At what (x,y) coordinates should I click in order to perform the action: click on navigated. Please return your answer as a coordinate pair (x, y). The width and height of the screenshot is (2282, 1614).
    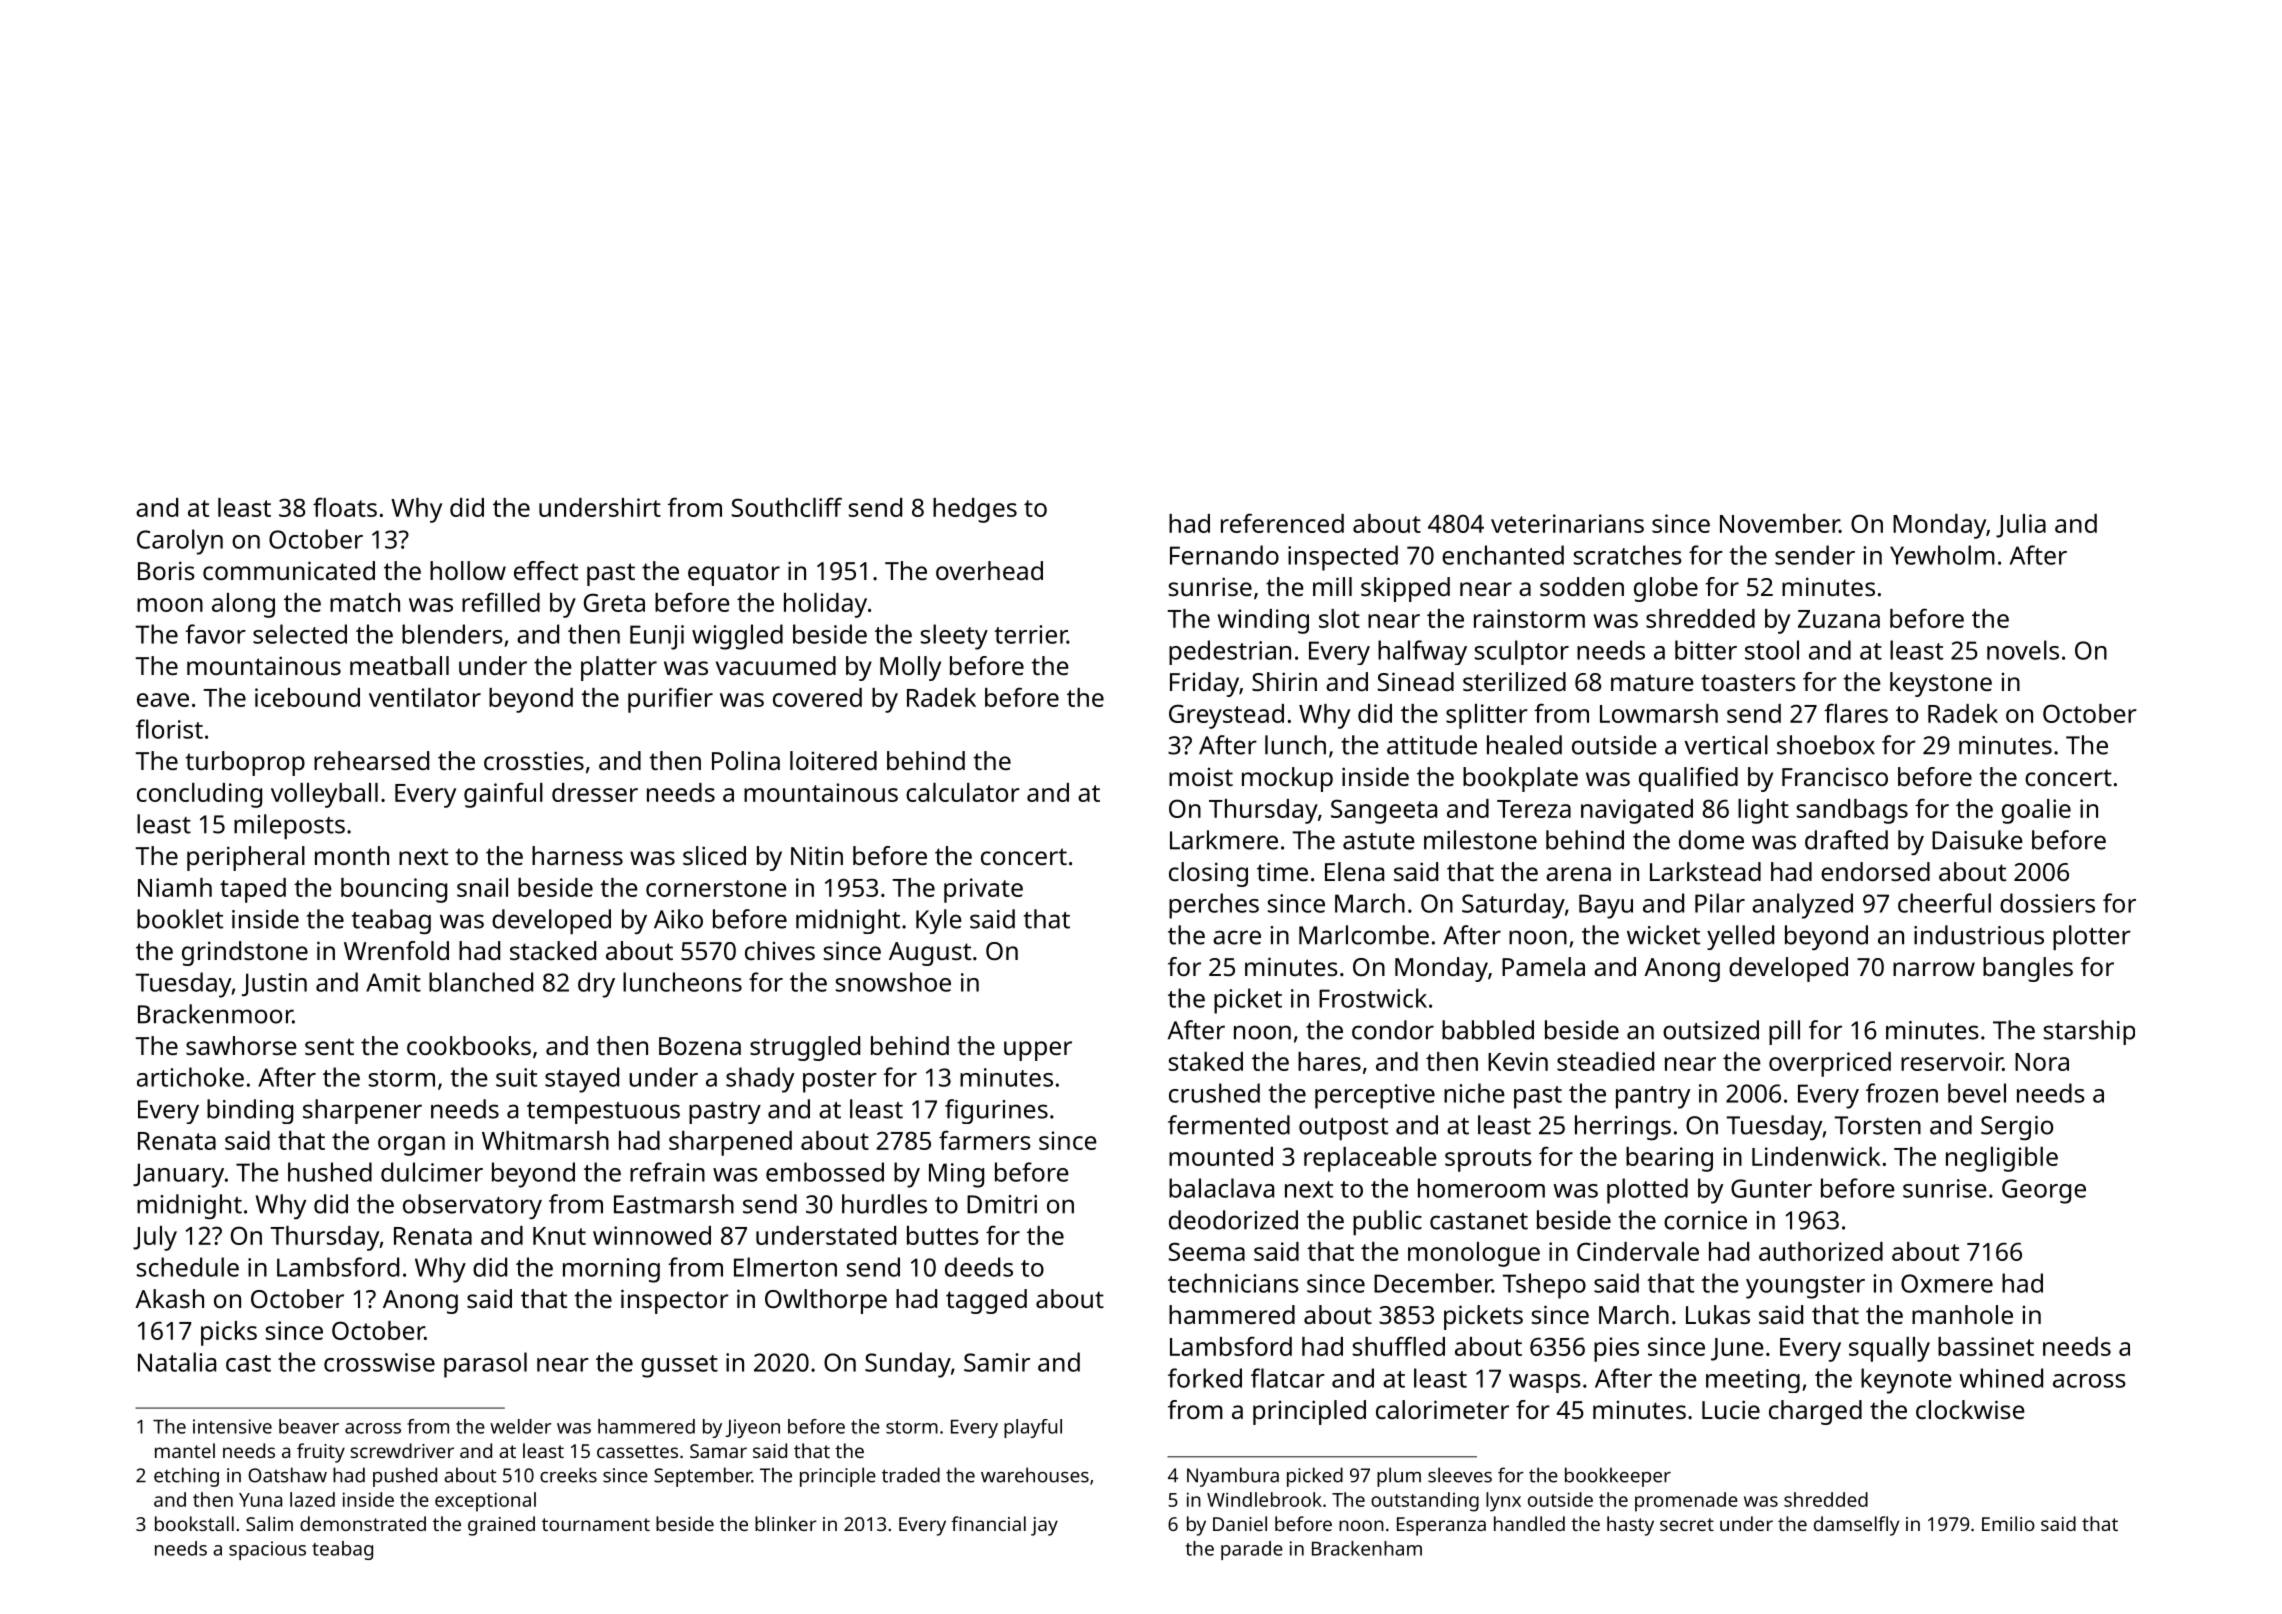
    Looking at the image, I should click on (1637, 811).
